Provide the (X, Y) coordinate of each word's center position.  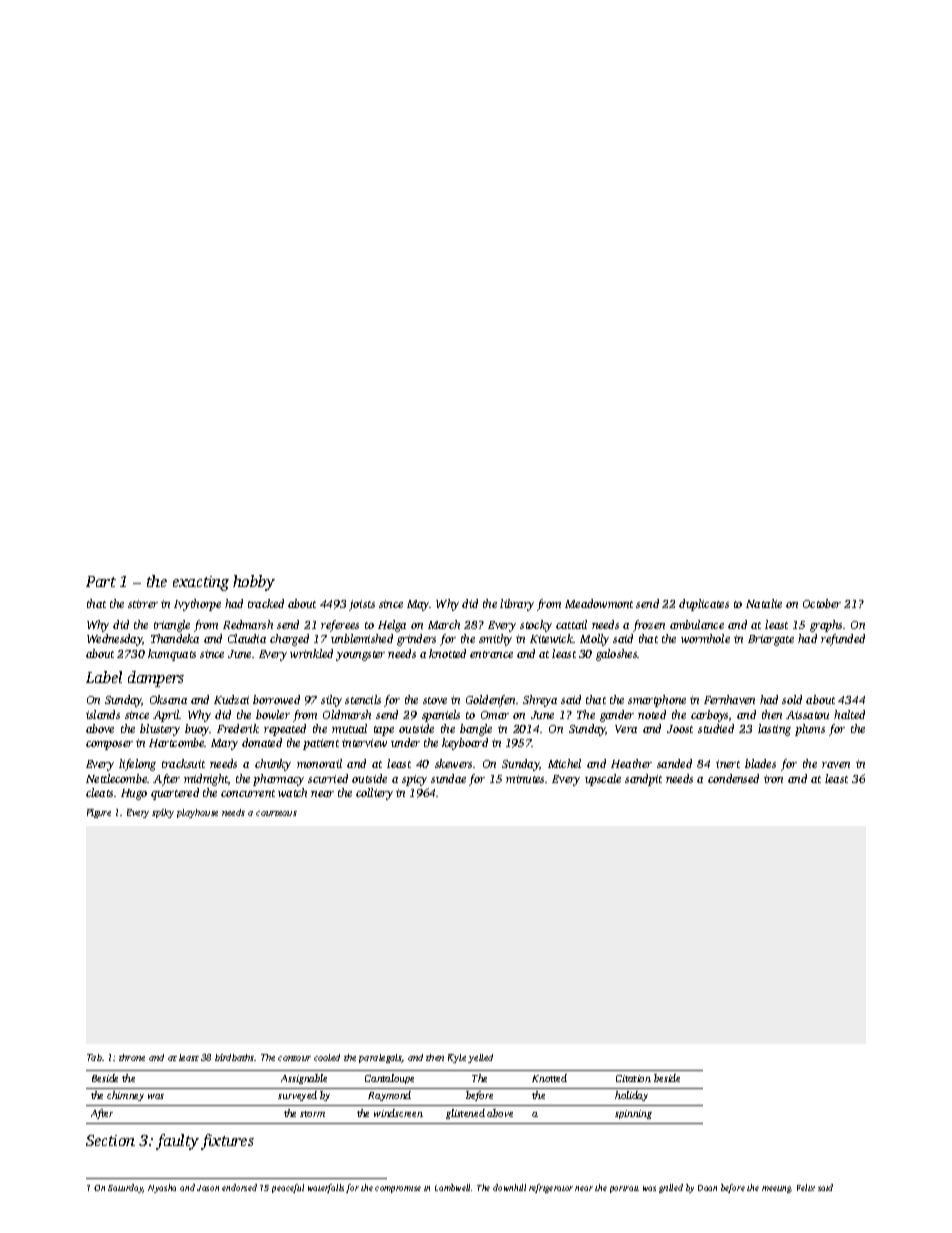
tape (384, 731)
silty (331, 701)
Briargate (771, 640)
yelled (480, 1058)
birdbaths (235, 1057)
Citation (633, 1078)
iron (773, 779)
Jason (208, 1188)
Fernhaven (729, 699)
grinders (416, 640)
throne (132, 1057)
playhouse (197, 813)
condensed (733, 778)
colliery (374, 794)
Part (101, 581)
